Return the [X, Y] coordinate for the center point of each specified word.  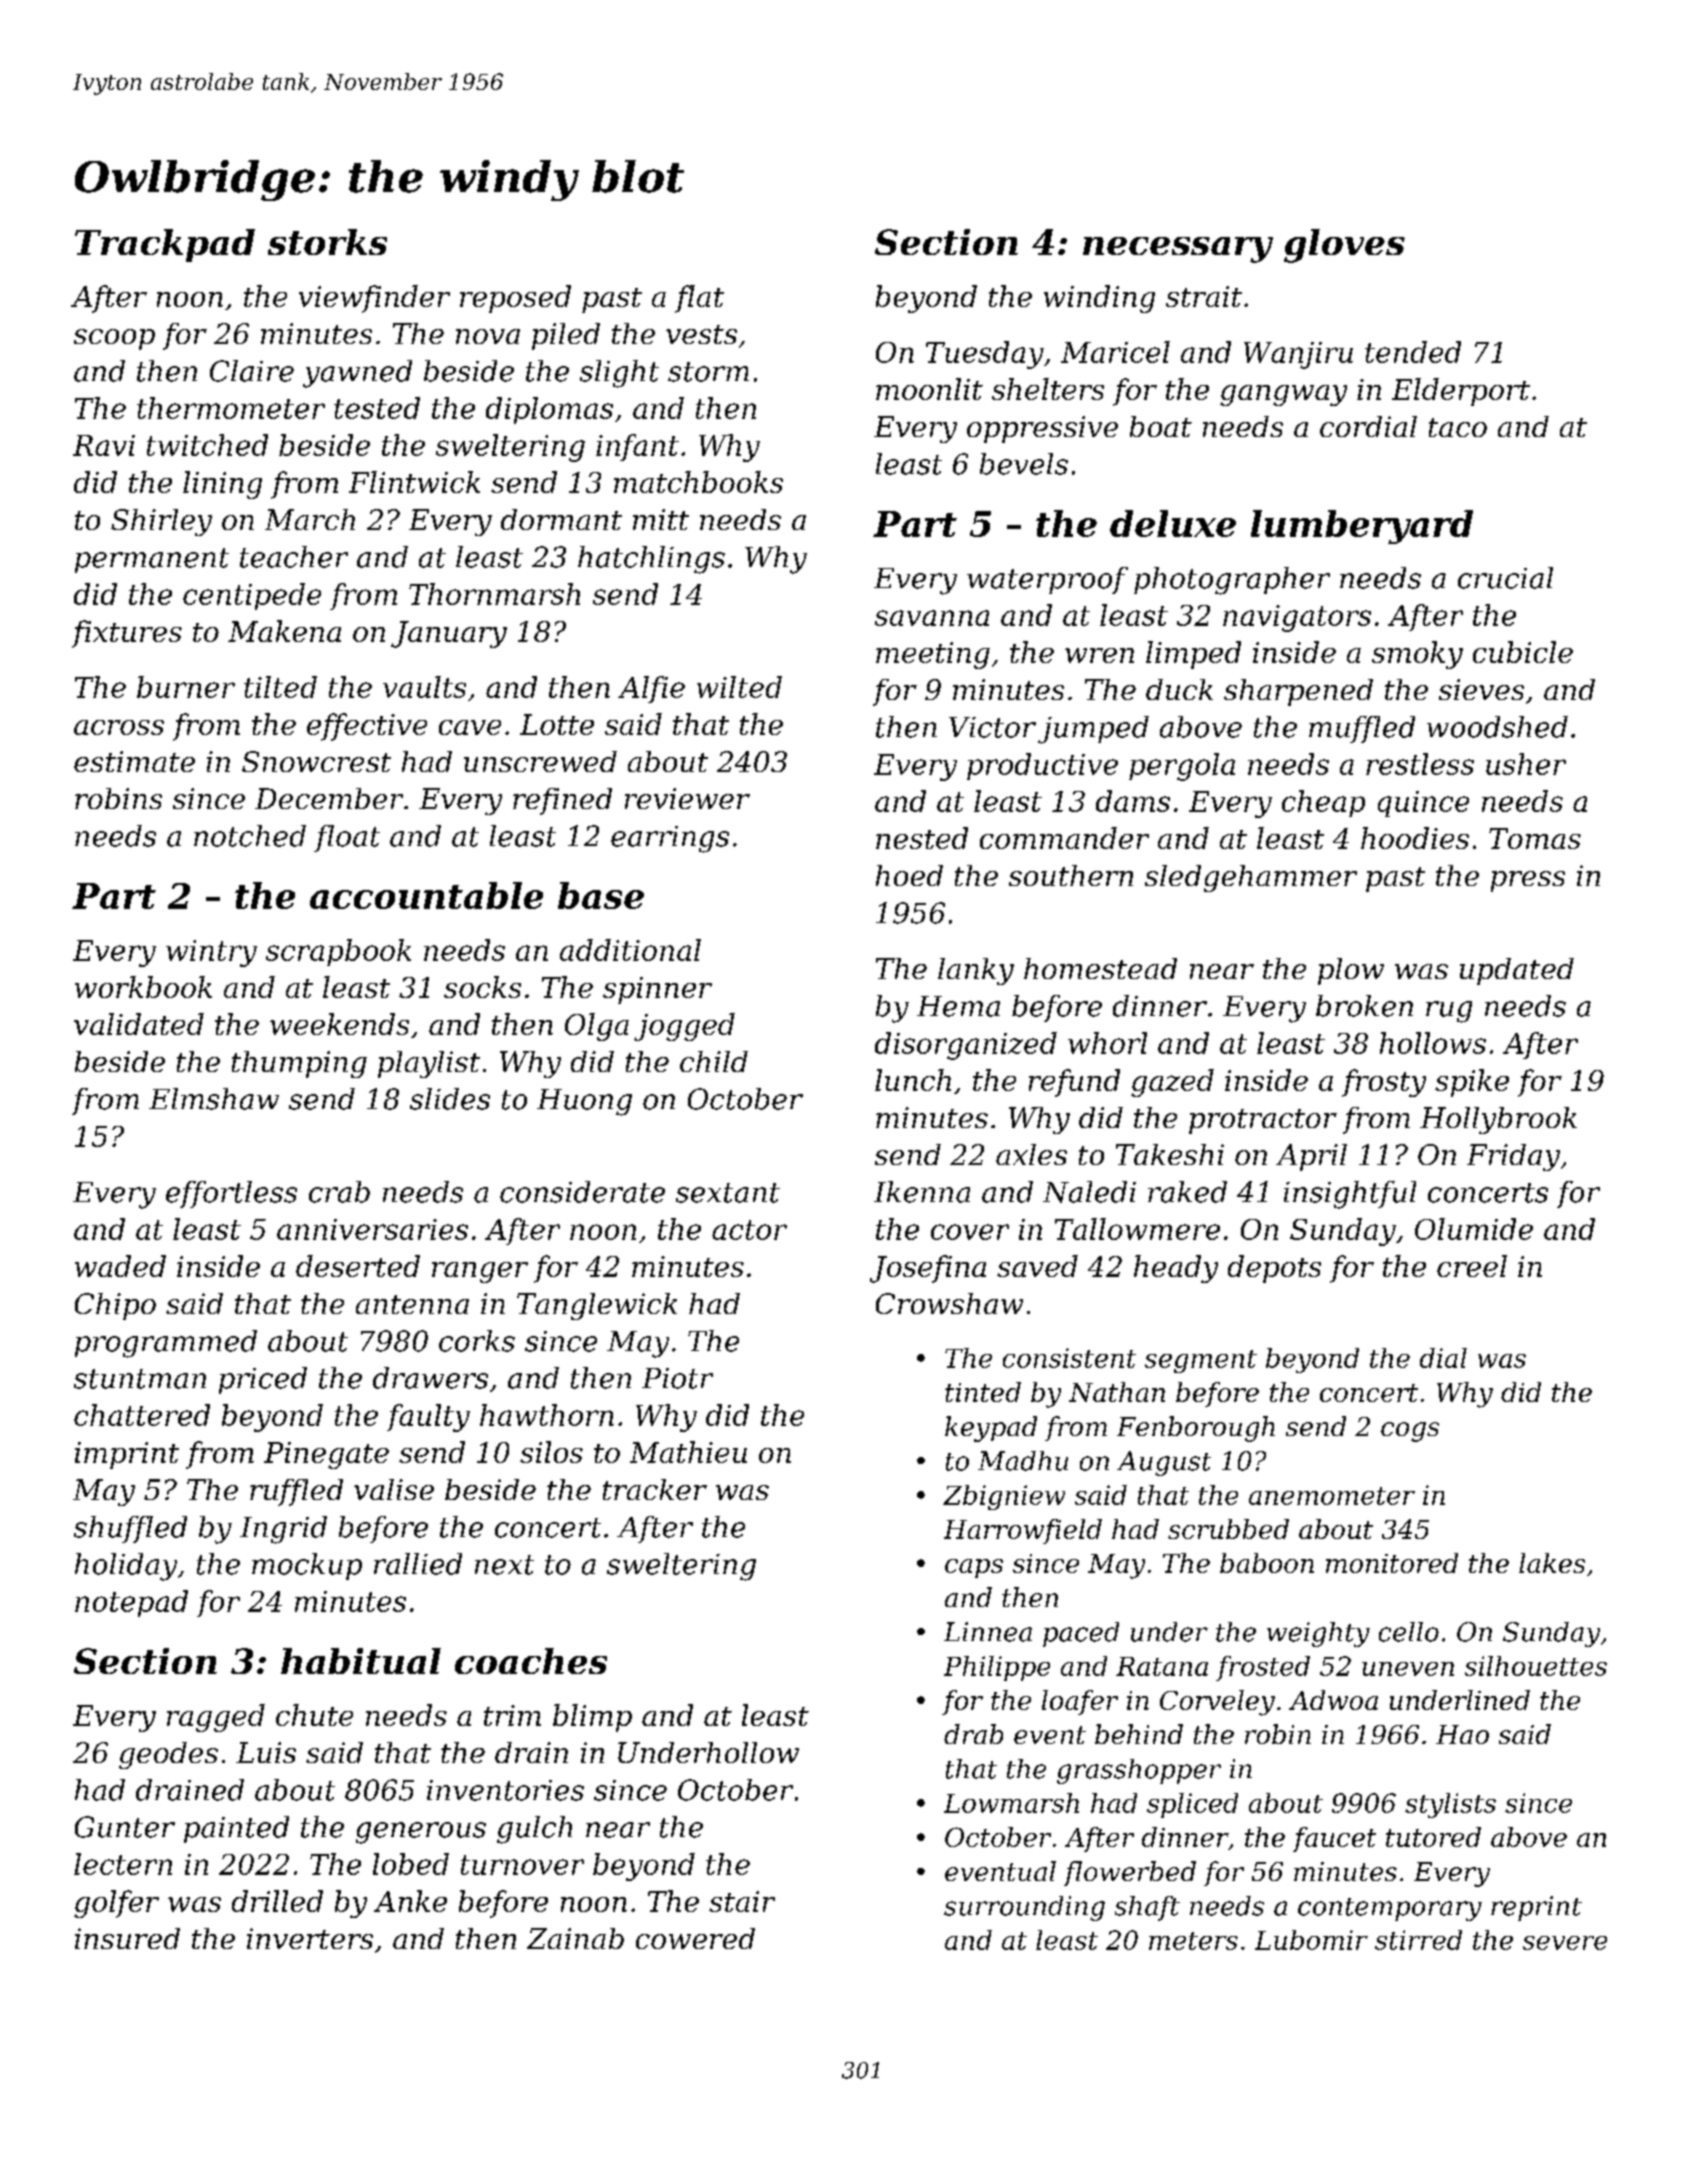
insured [127, 1938]
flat [699, 299]
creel [1472, 1266]
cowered [695, 1938]
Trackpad [165, 245]
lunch [913, 1080]
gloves [1344, 246]
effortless [231, 1194]
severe [1565, 1943]
